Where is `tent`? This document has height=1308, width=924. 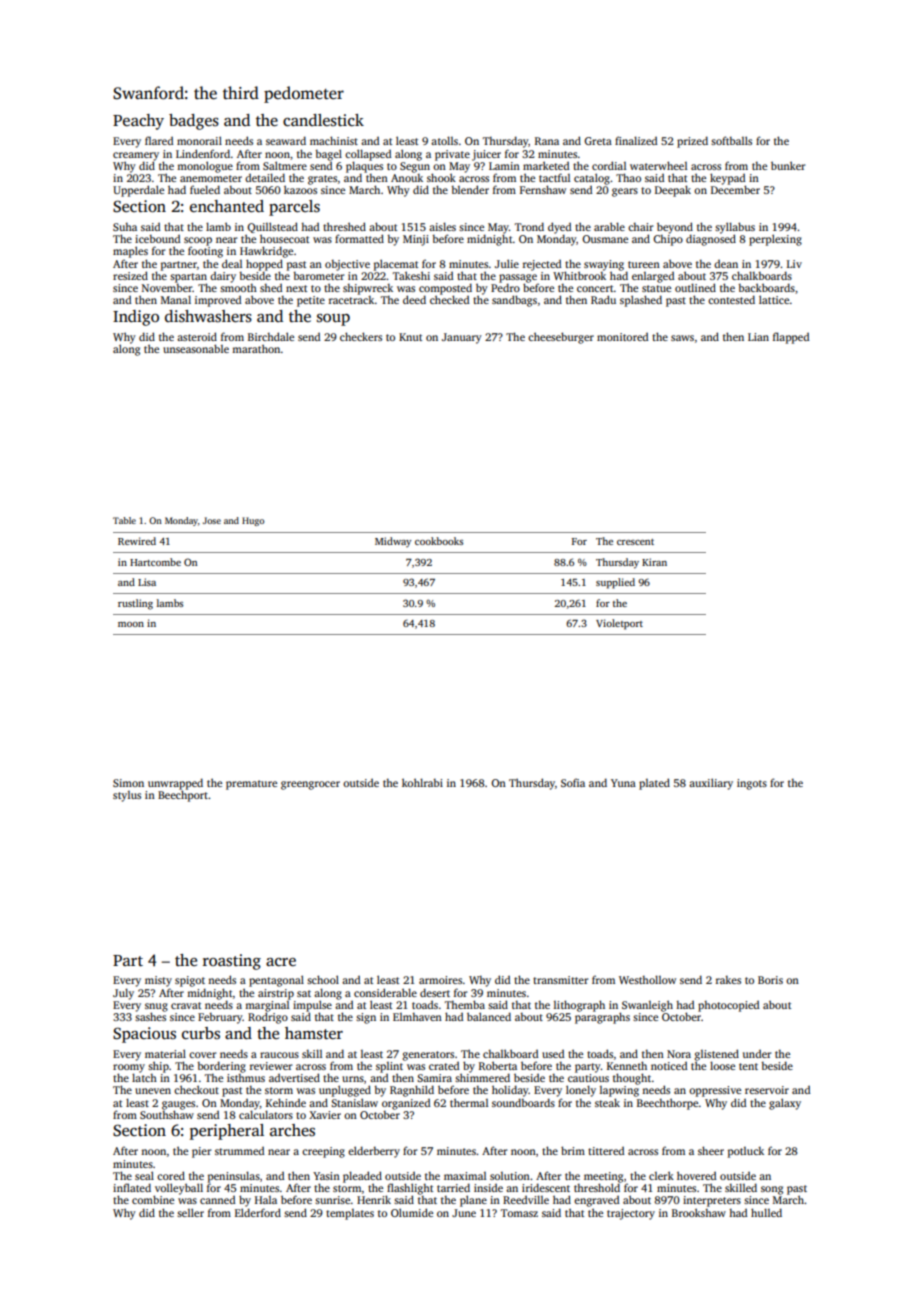 tent is located at coordinates (748, 1066).
